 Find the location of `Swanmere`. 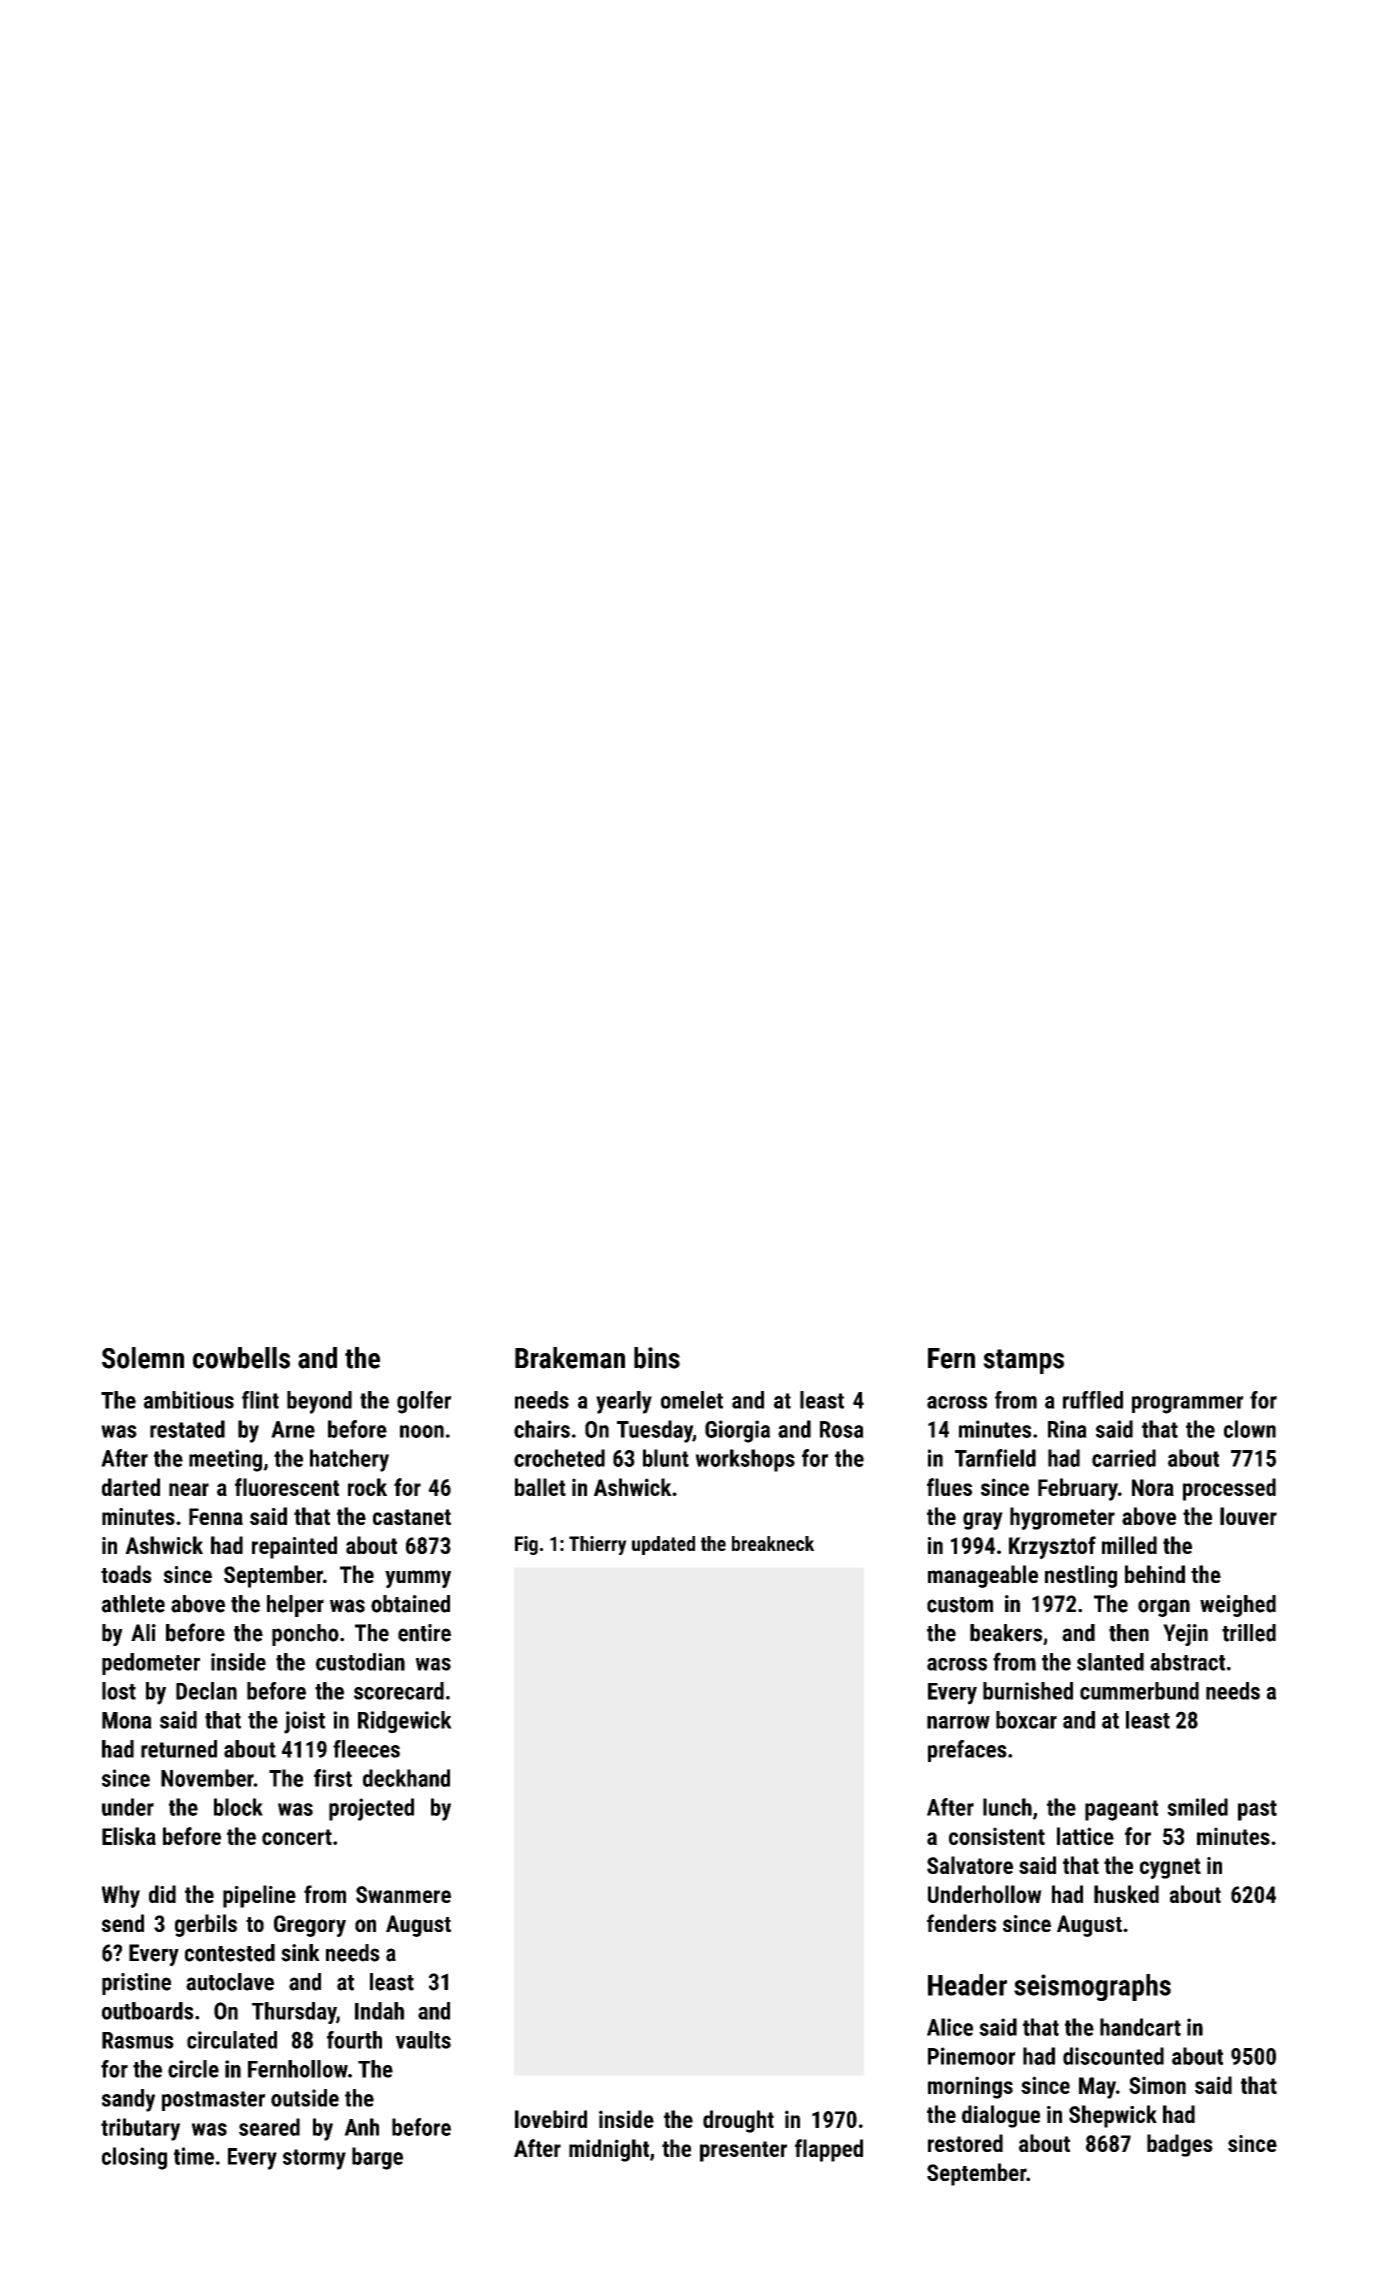

Swanmere is located at coordinates (403, 1894).
